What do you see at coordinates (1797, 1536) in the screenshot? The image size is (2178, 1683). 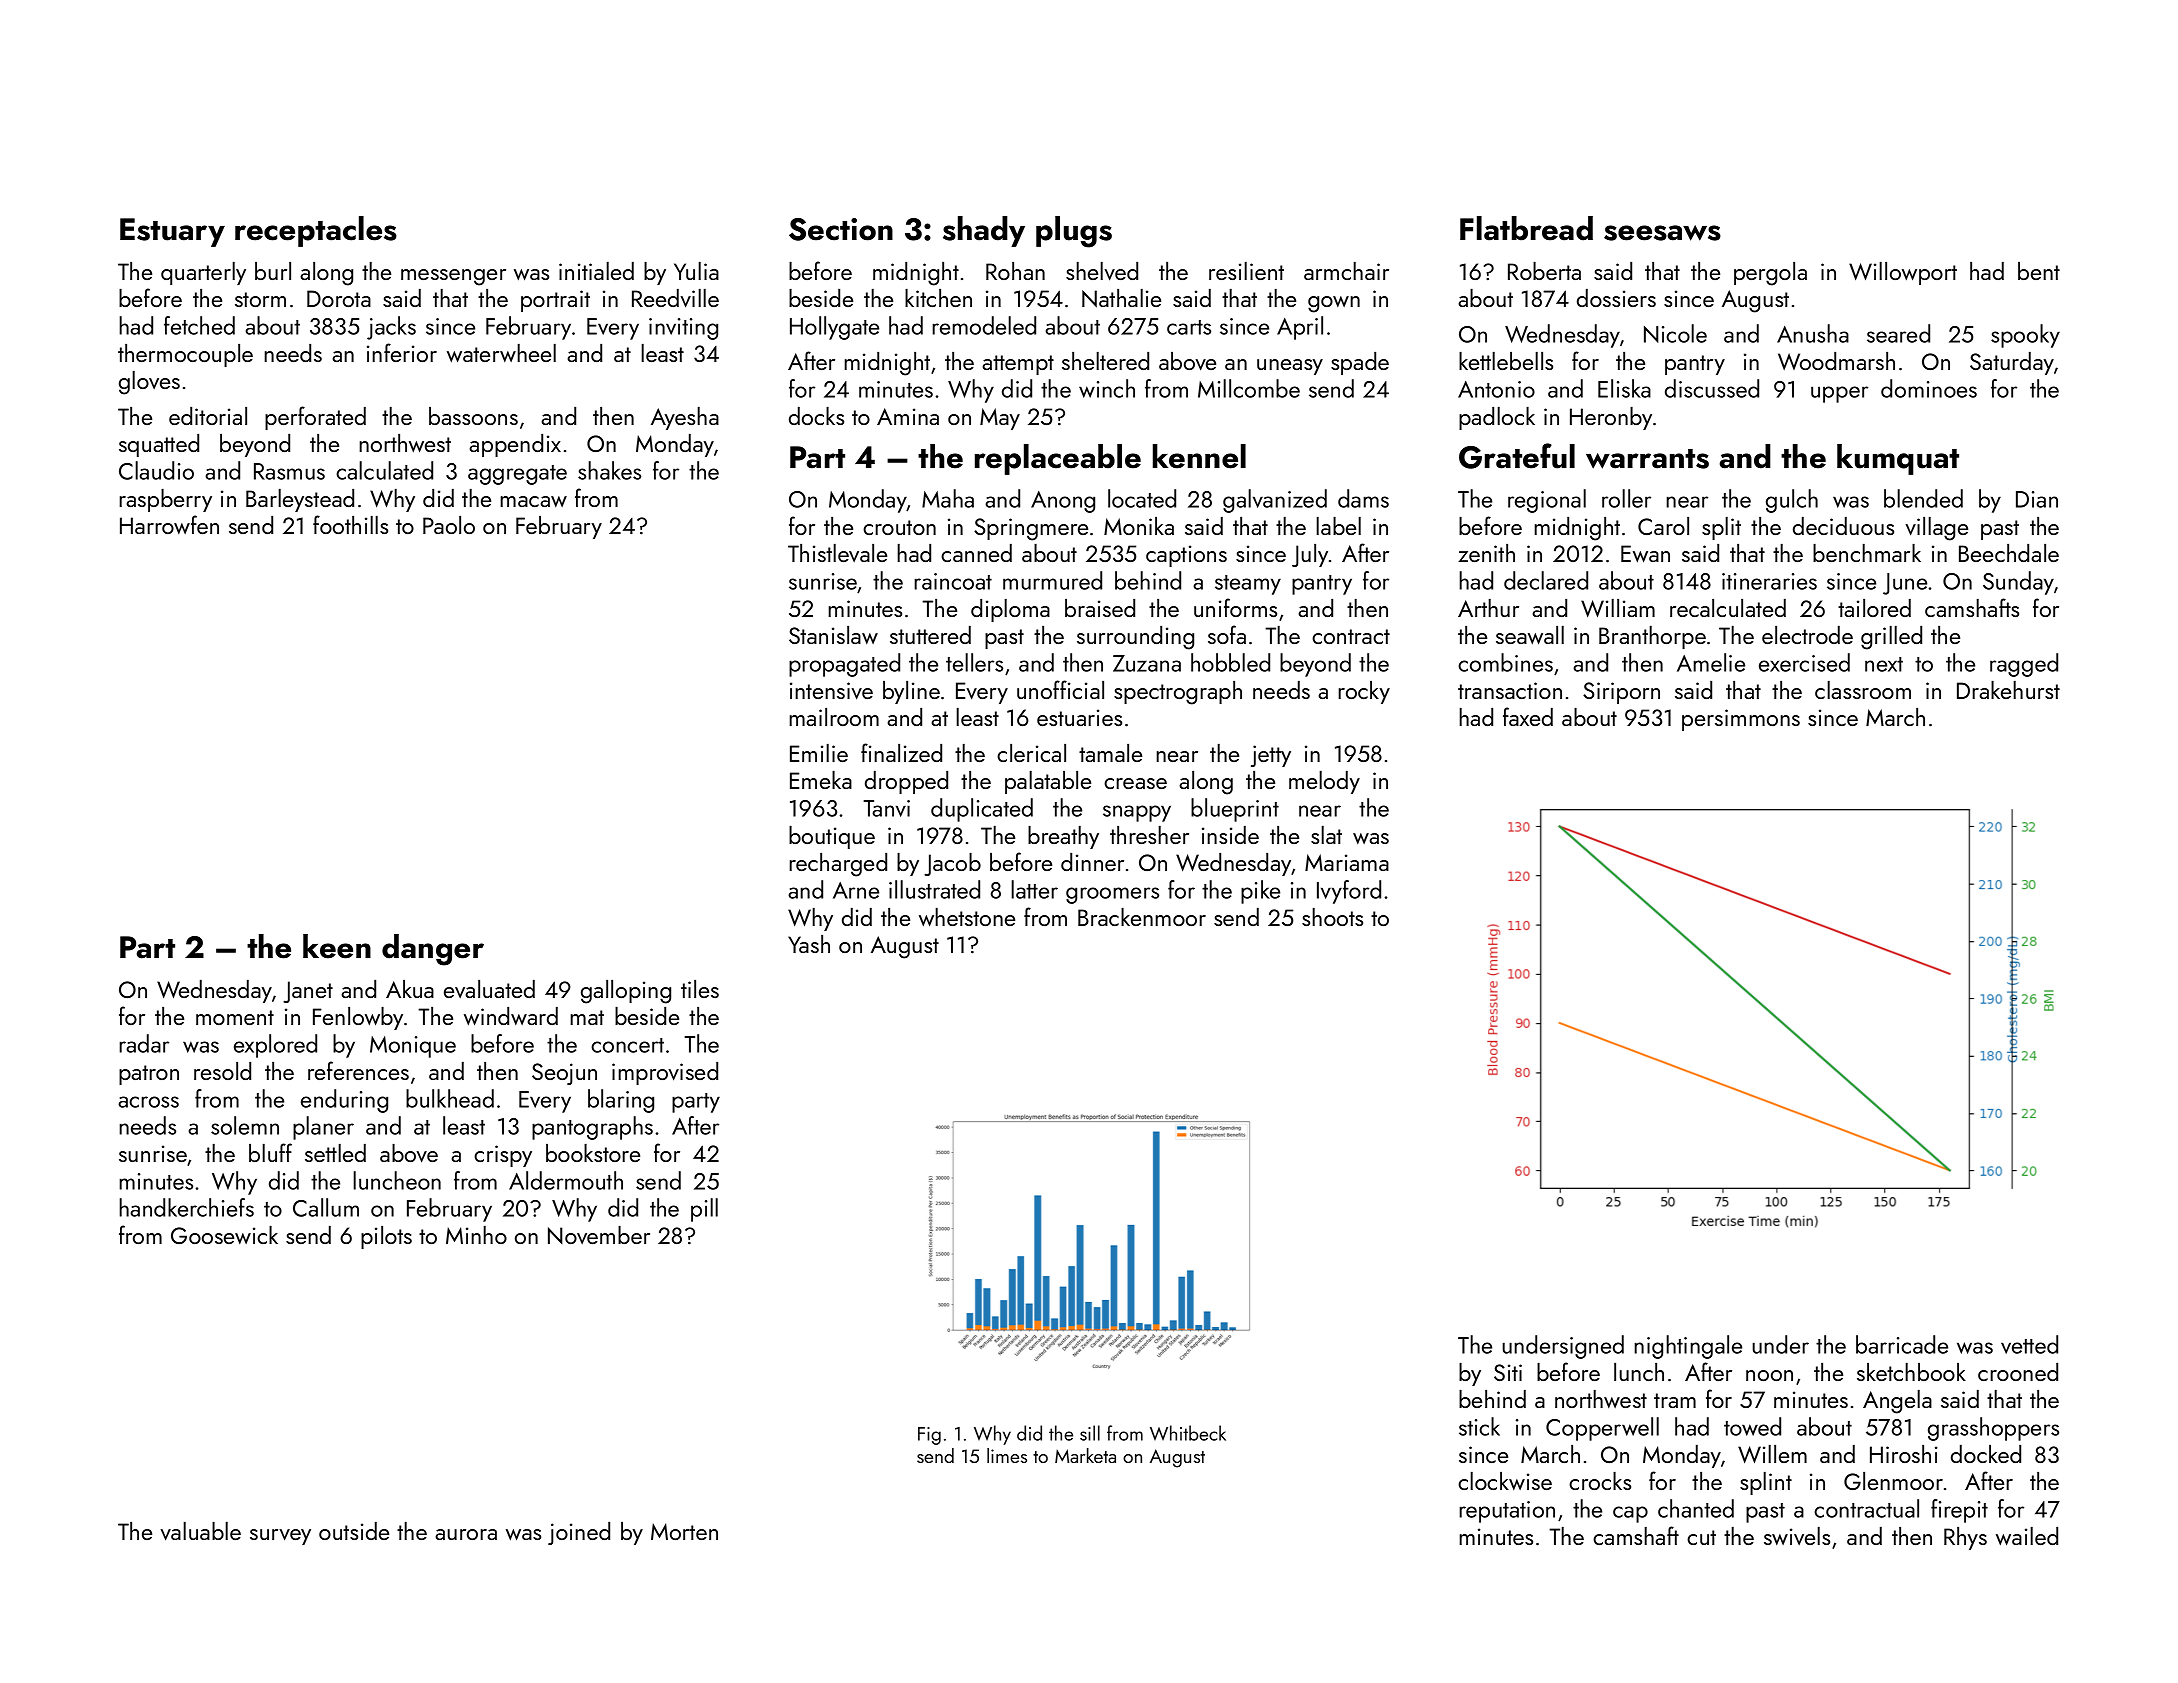 I see `swivels` at bounding box center [1797, 1536].
